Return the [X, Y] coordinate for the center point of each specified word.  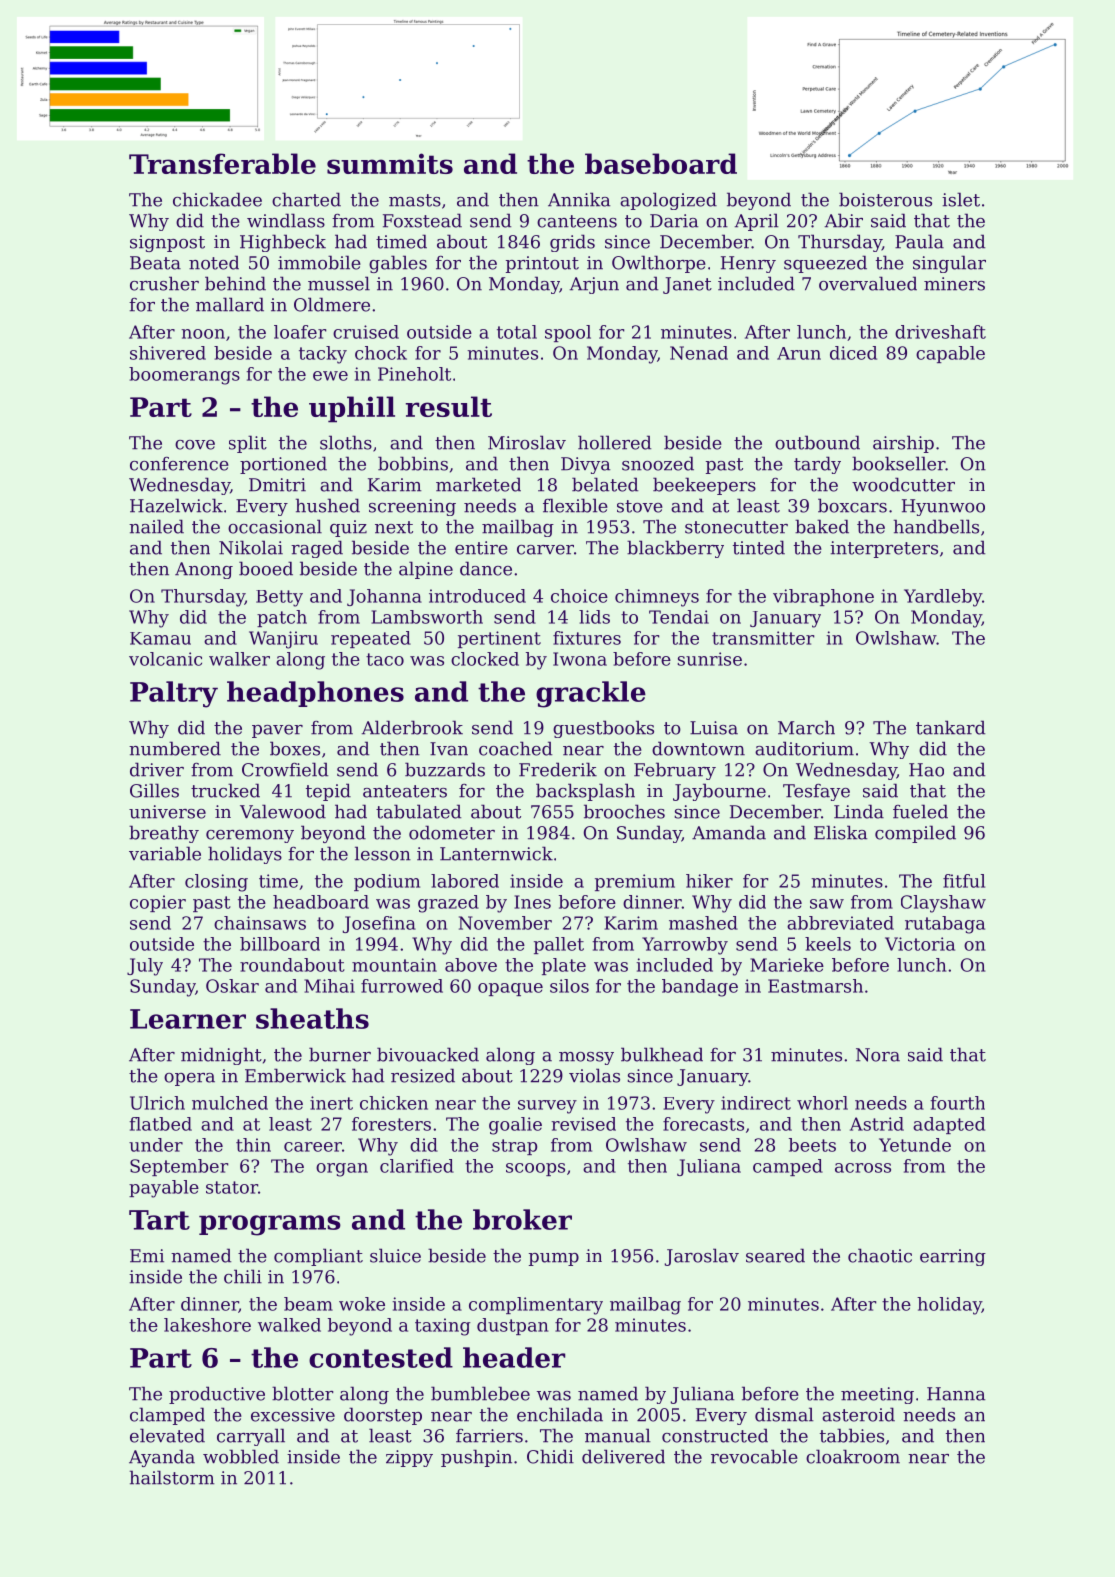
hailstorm [172, 1477]
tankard [950, 727]
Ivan [449, 749]
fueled [920, 811]
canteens [577, 221]
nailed [156, 526]
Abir [844, 220]
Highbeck [283, 243]
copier [158, 903]
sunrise [709, 659]
